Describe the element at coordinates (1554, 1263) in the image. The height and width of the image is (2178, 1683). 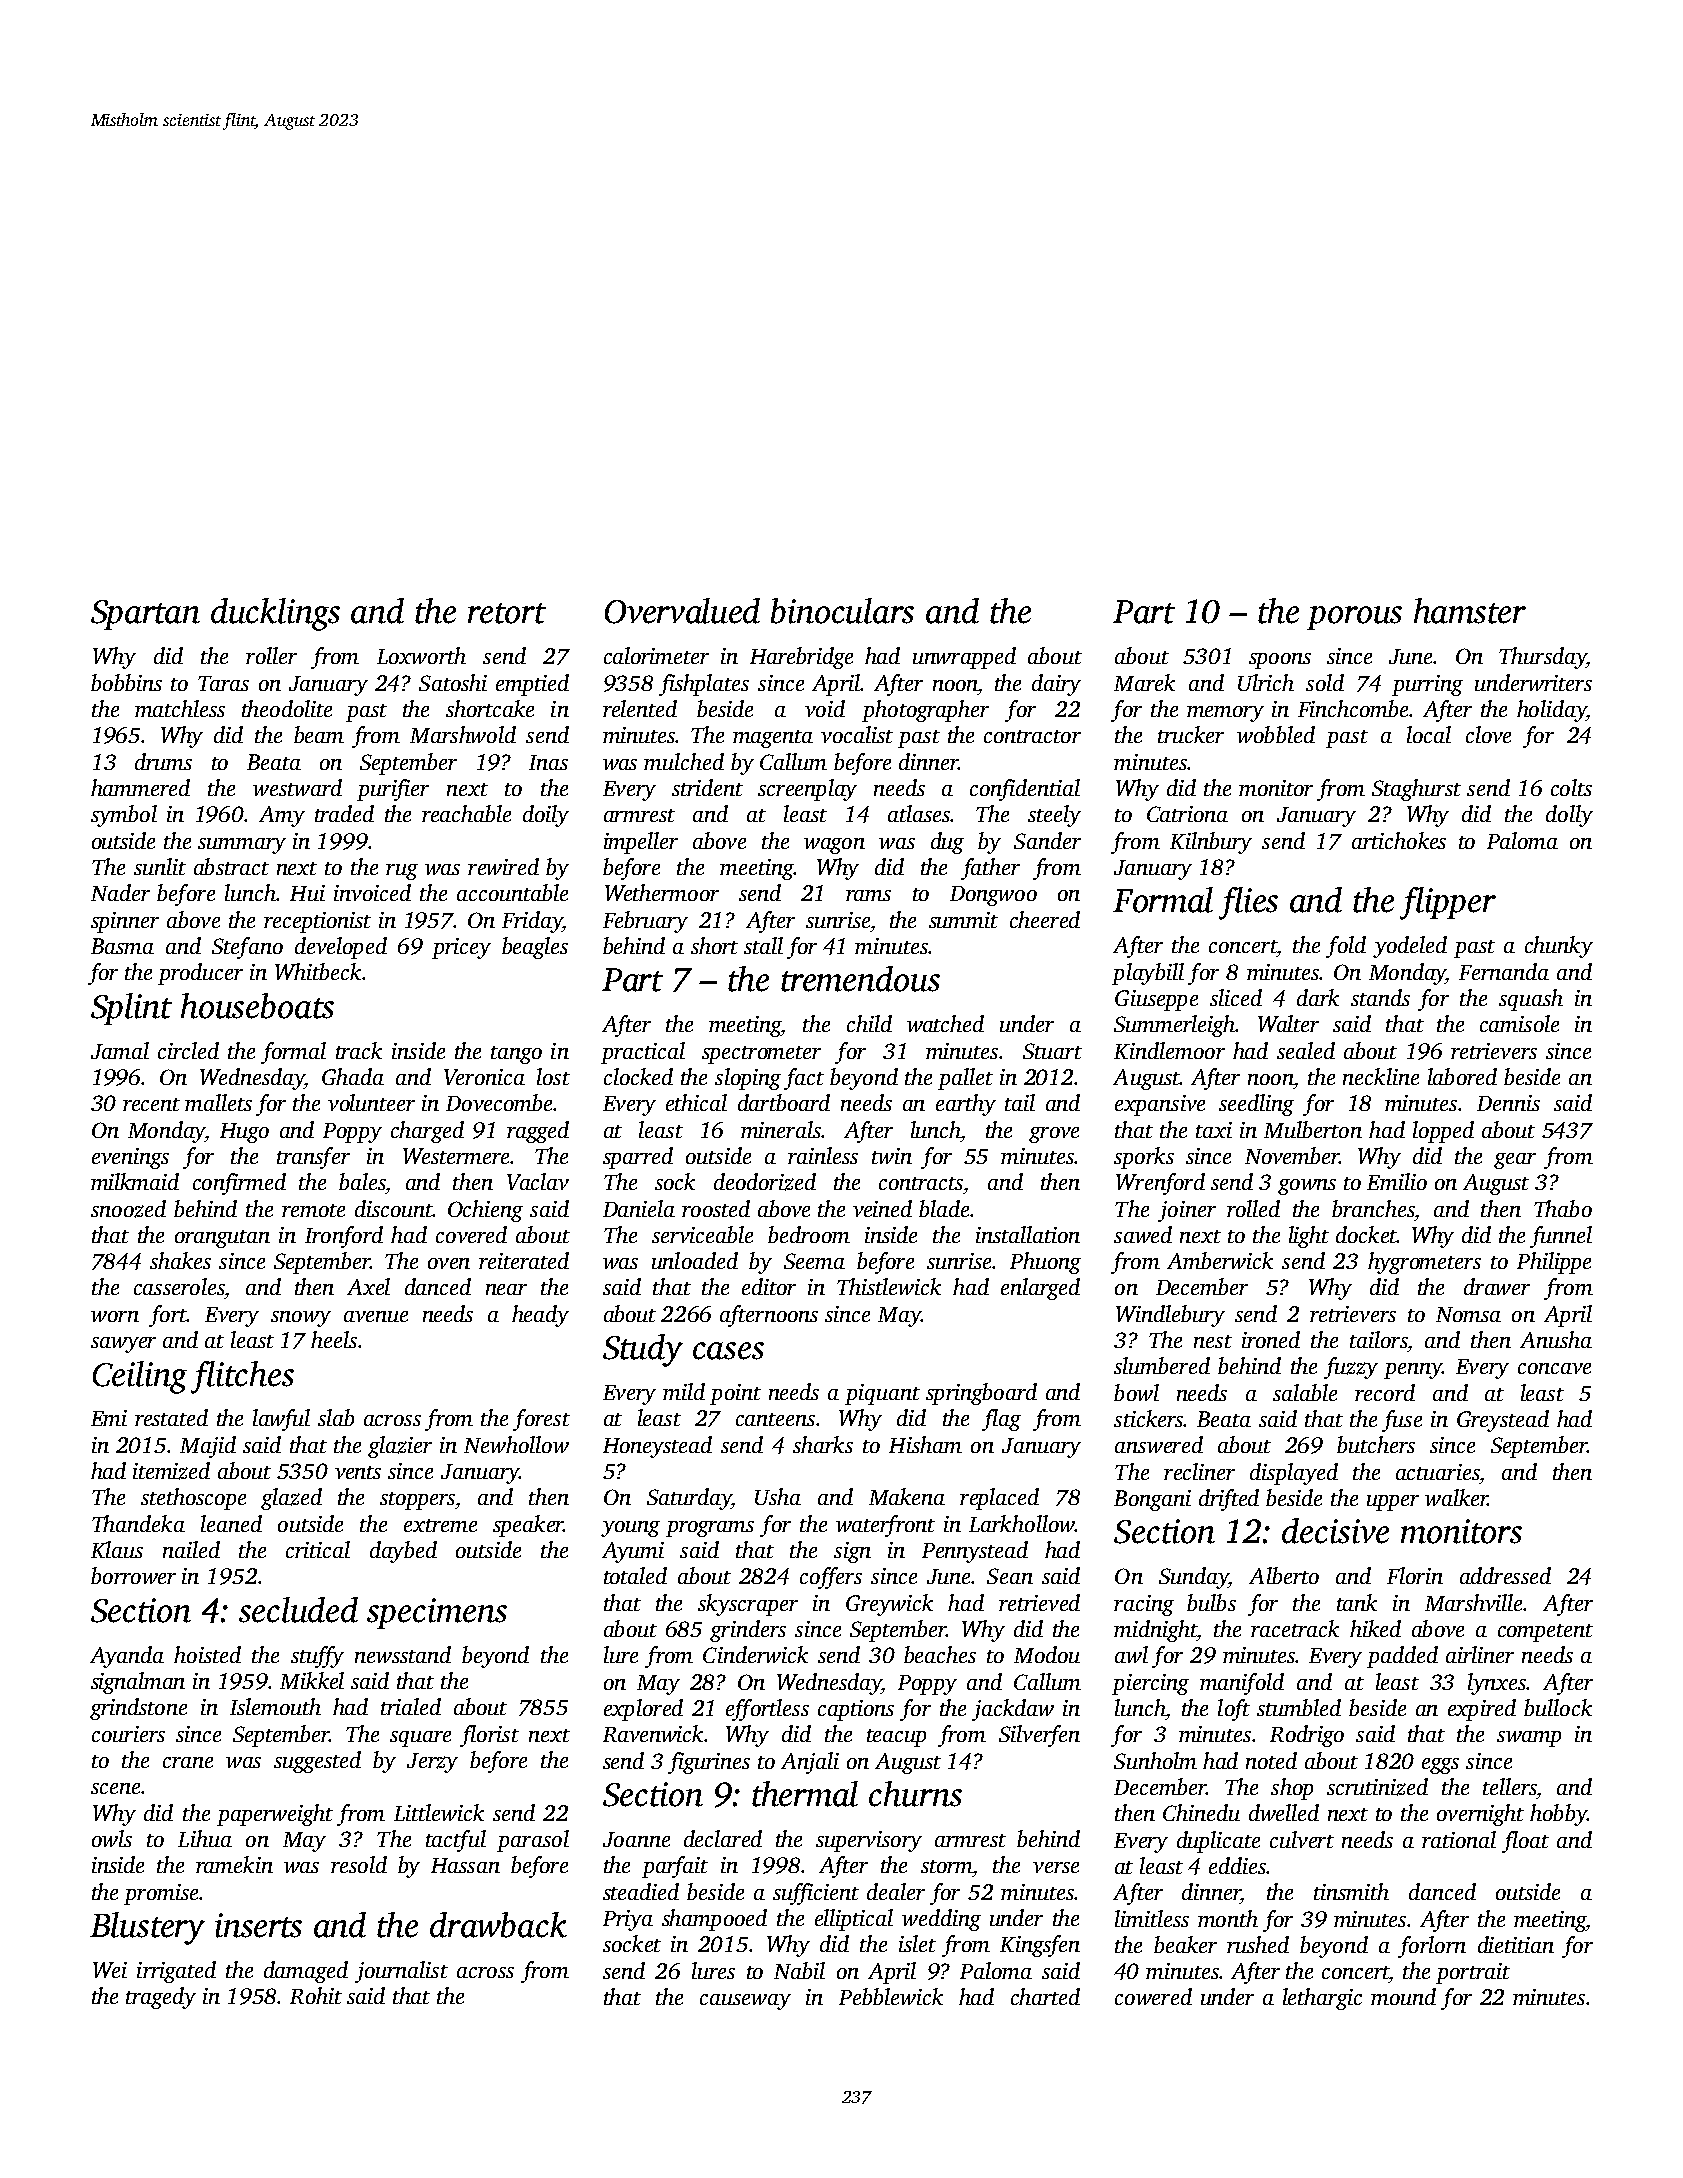
I see `Philippe` at that location.
